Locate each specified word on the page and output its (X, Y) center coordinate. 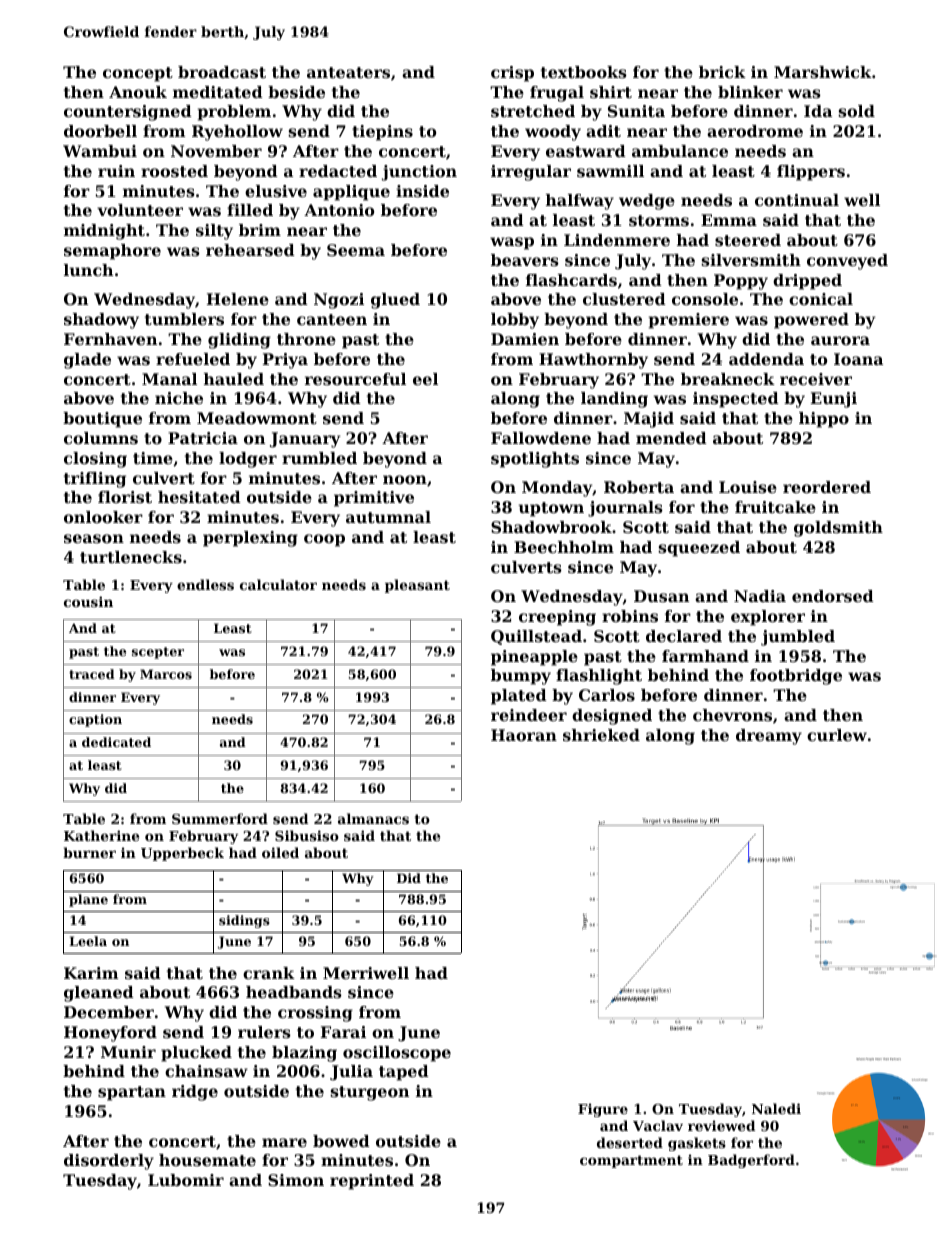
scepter (158, 653)
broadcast (222, 72)
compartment (631, 1161)
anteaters (348, 72)
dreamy (769, 737)
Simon (296, 1180)
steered (748, 240)
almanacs (373, 818)
